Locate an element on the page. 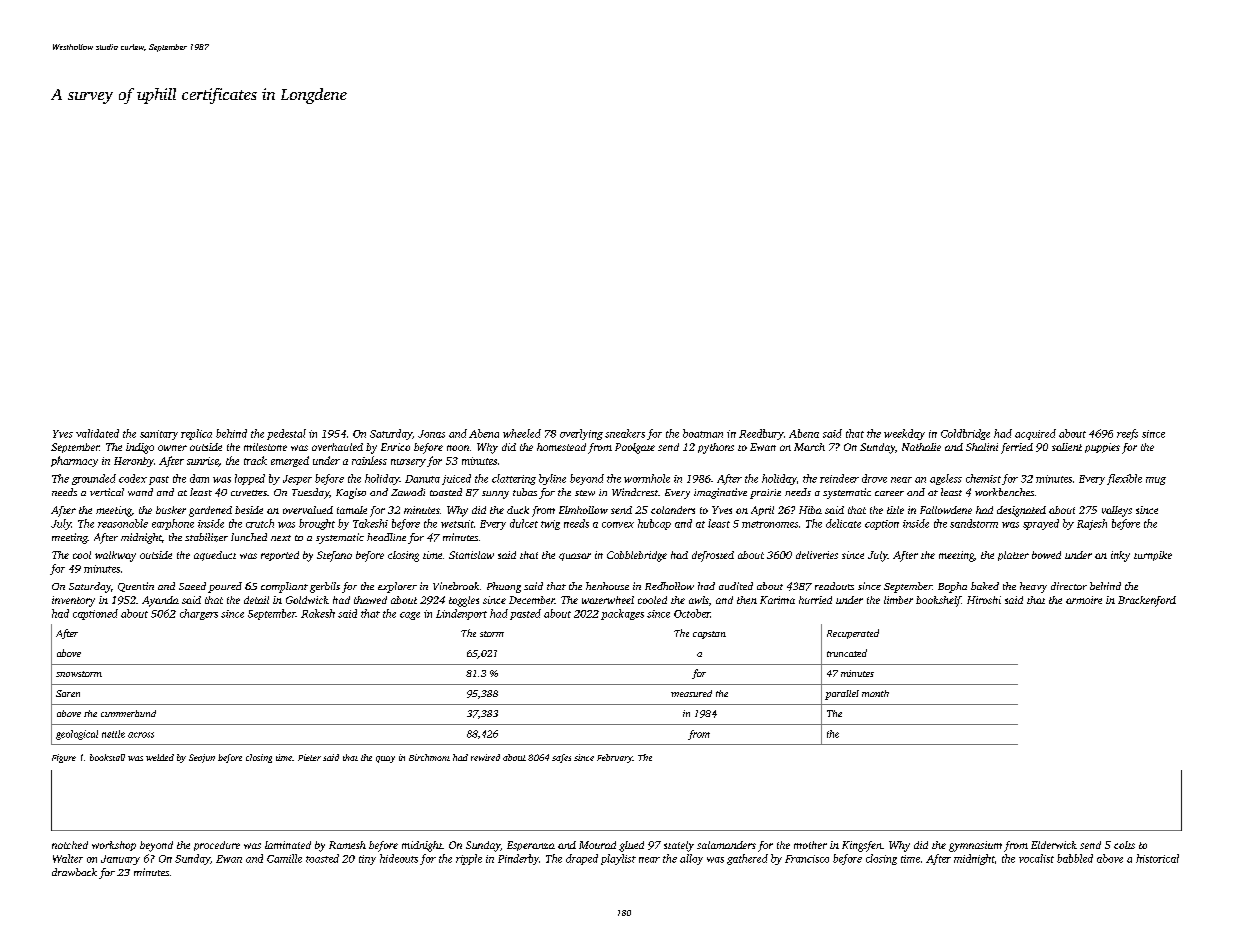 This image has width=1233, height=952. January is located at coordinates (120, 860).
